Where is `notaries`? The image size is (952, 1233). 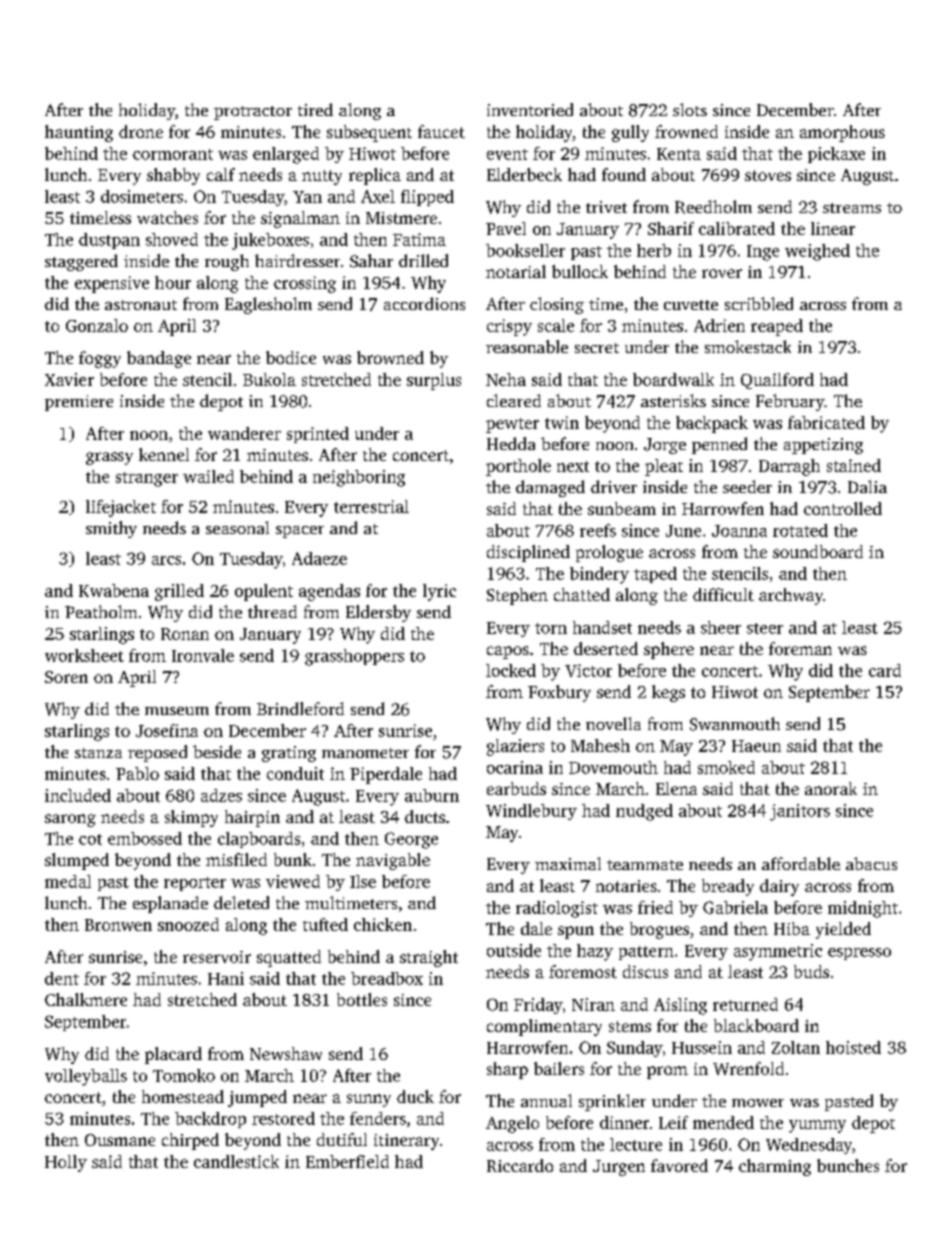
notaries is located at coordinates (626, 886).
